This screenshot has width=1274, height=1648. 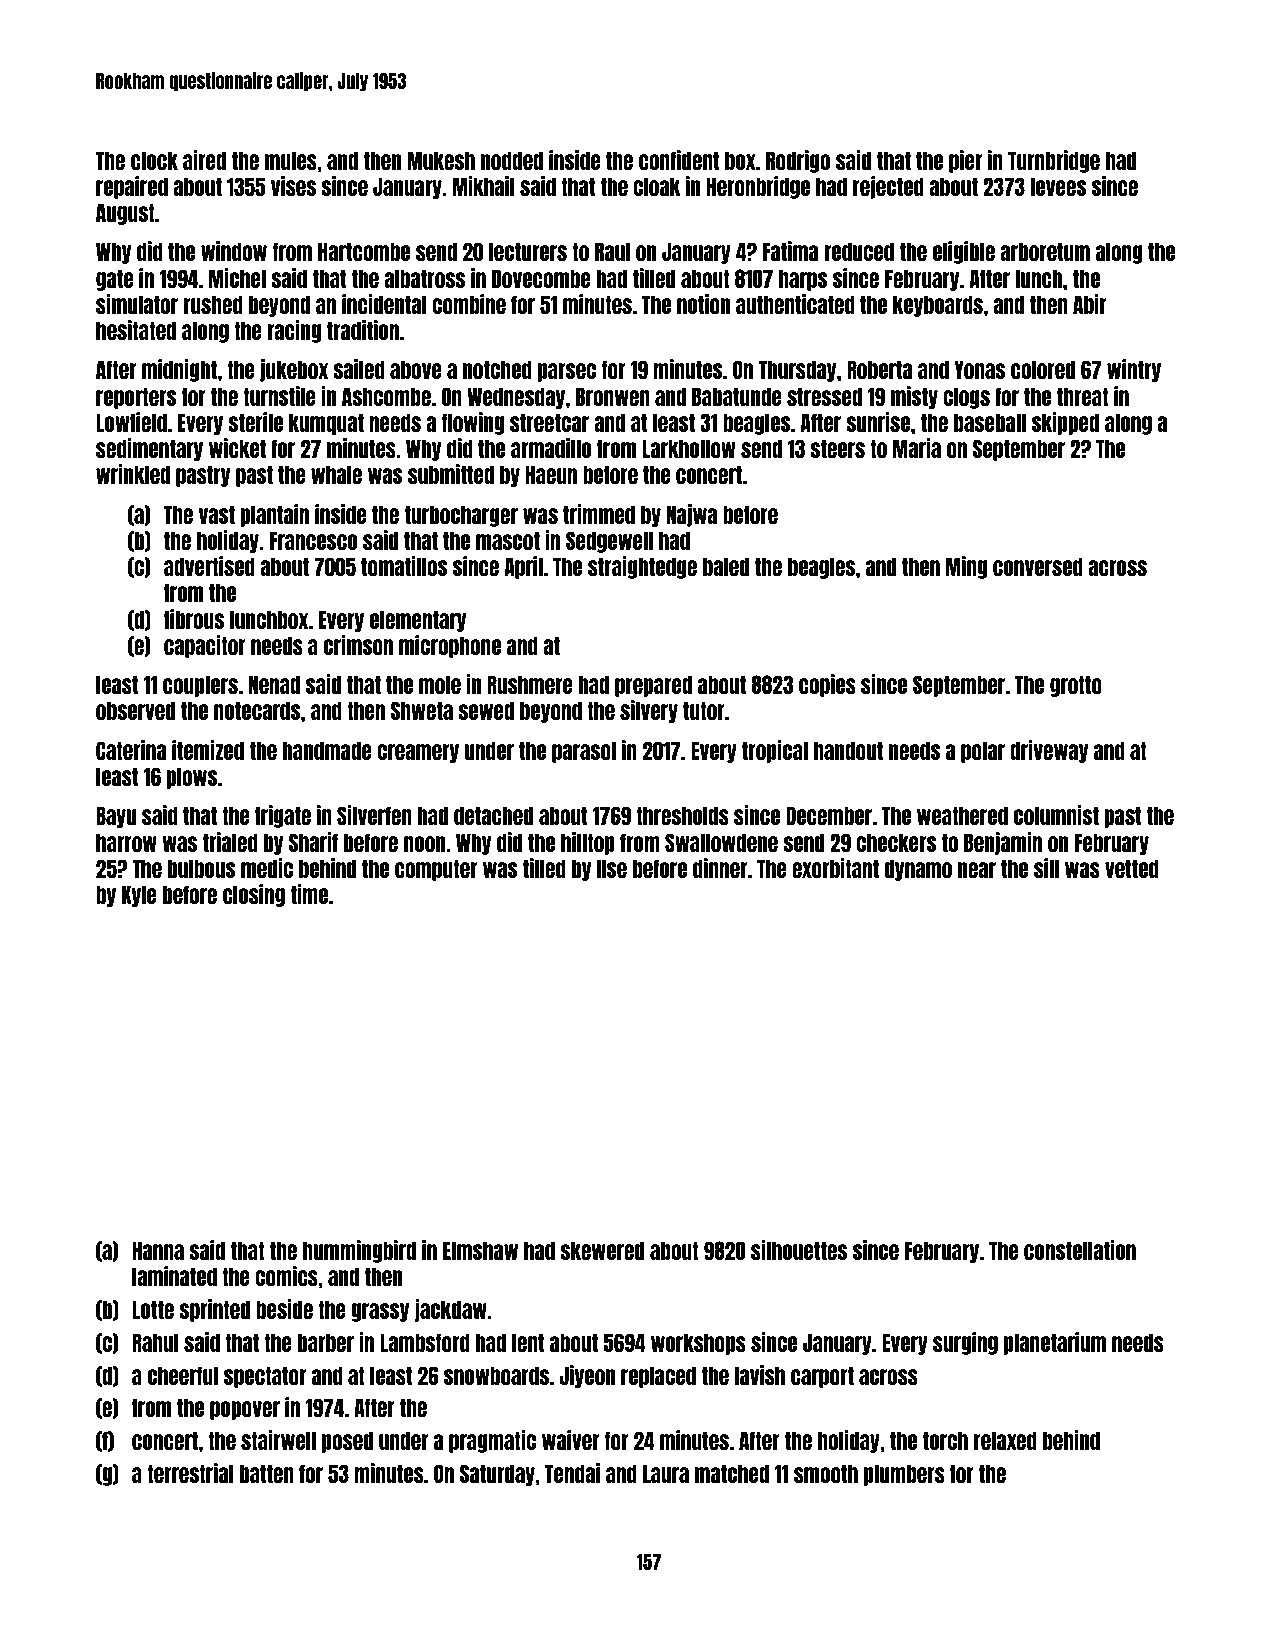 I want to click on matched, so click(x=732, y=1473).
